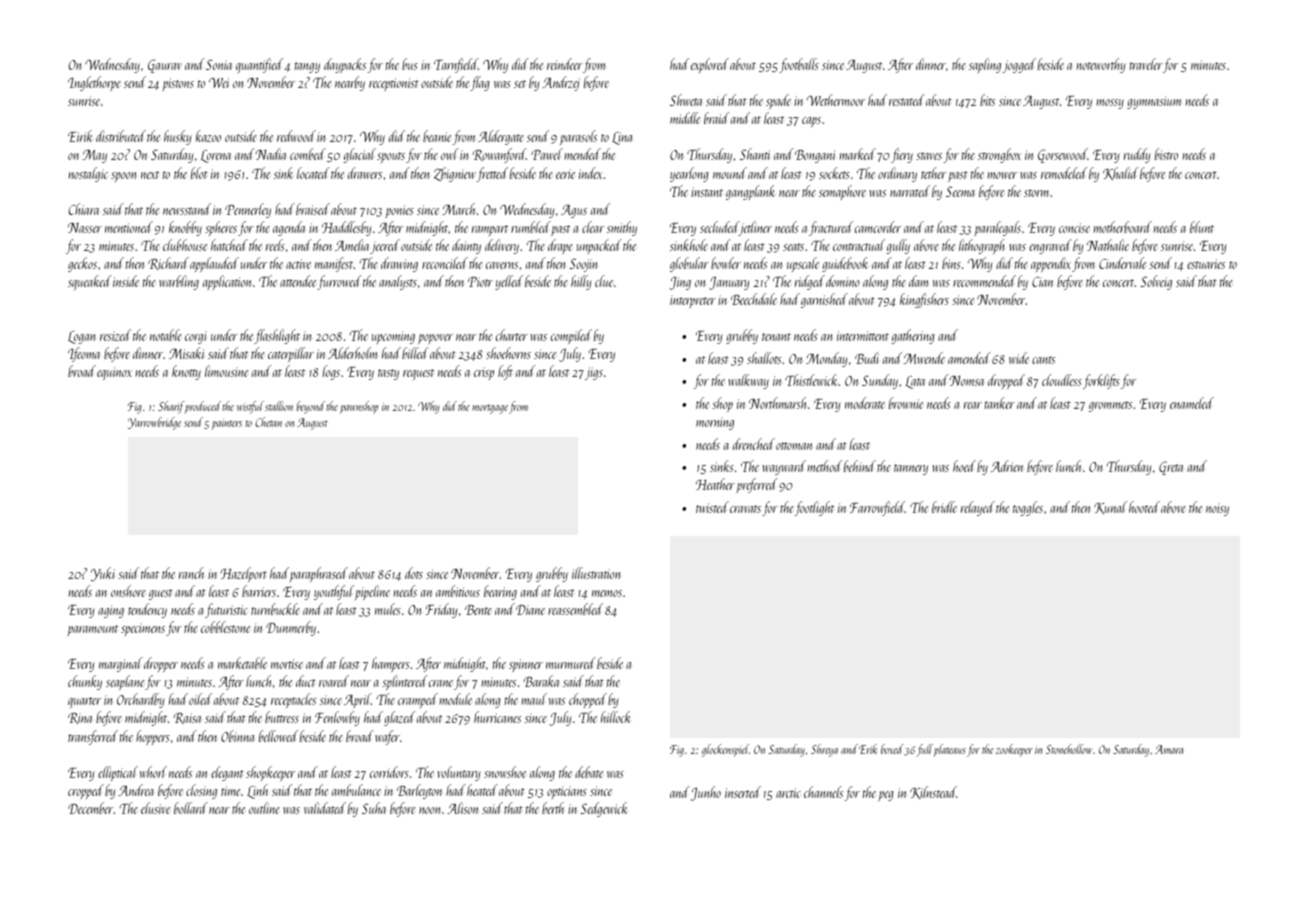 The image size is (1308, 924). What do you see at coordinates (82, 264) in the screenshot?
I see `geckos` at bounding box center [82, 264].
